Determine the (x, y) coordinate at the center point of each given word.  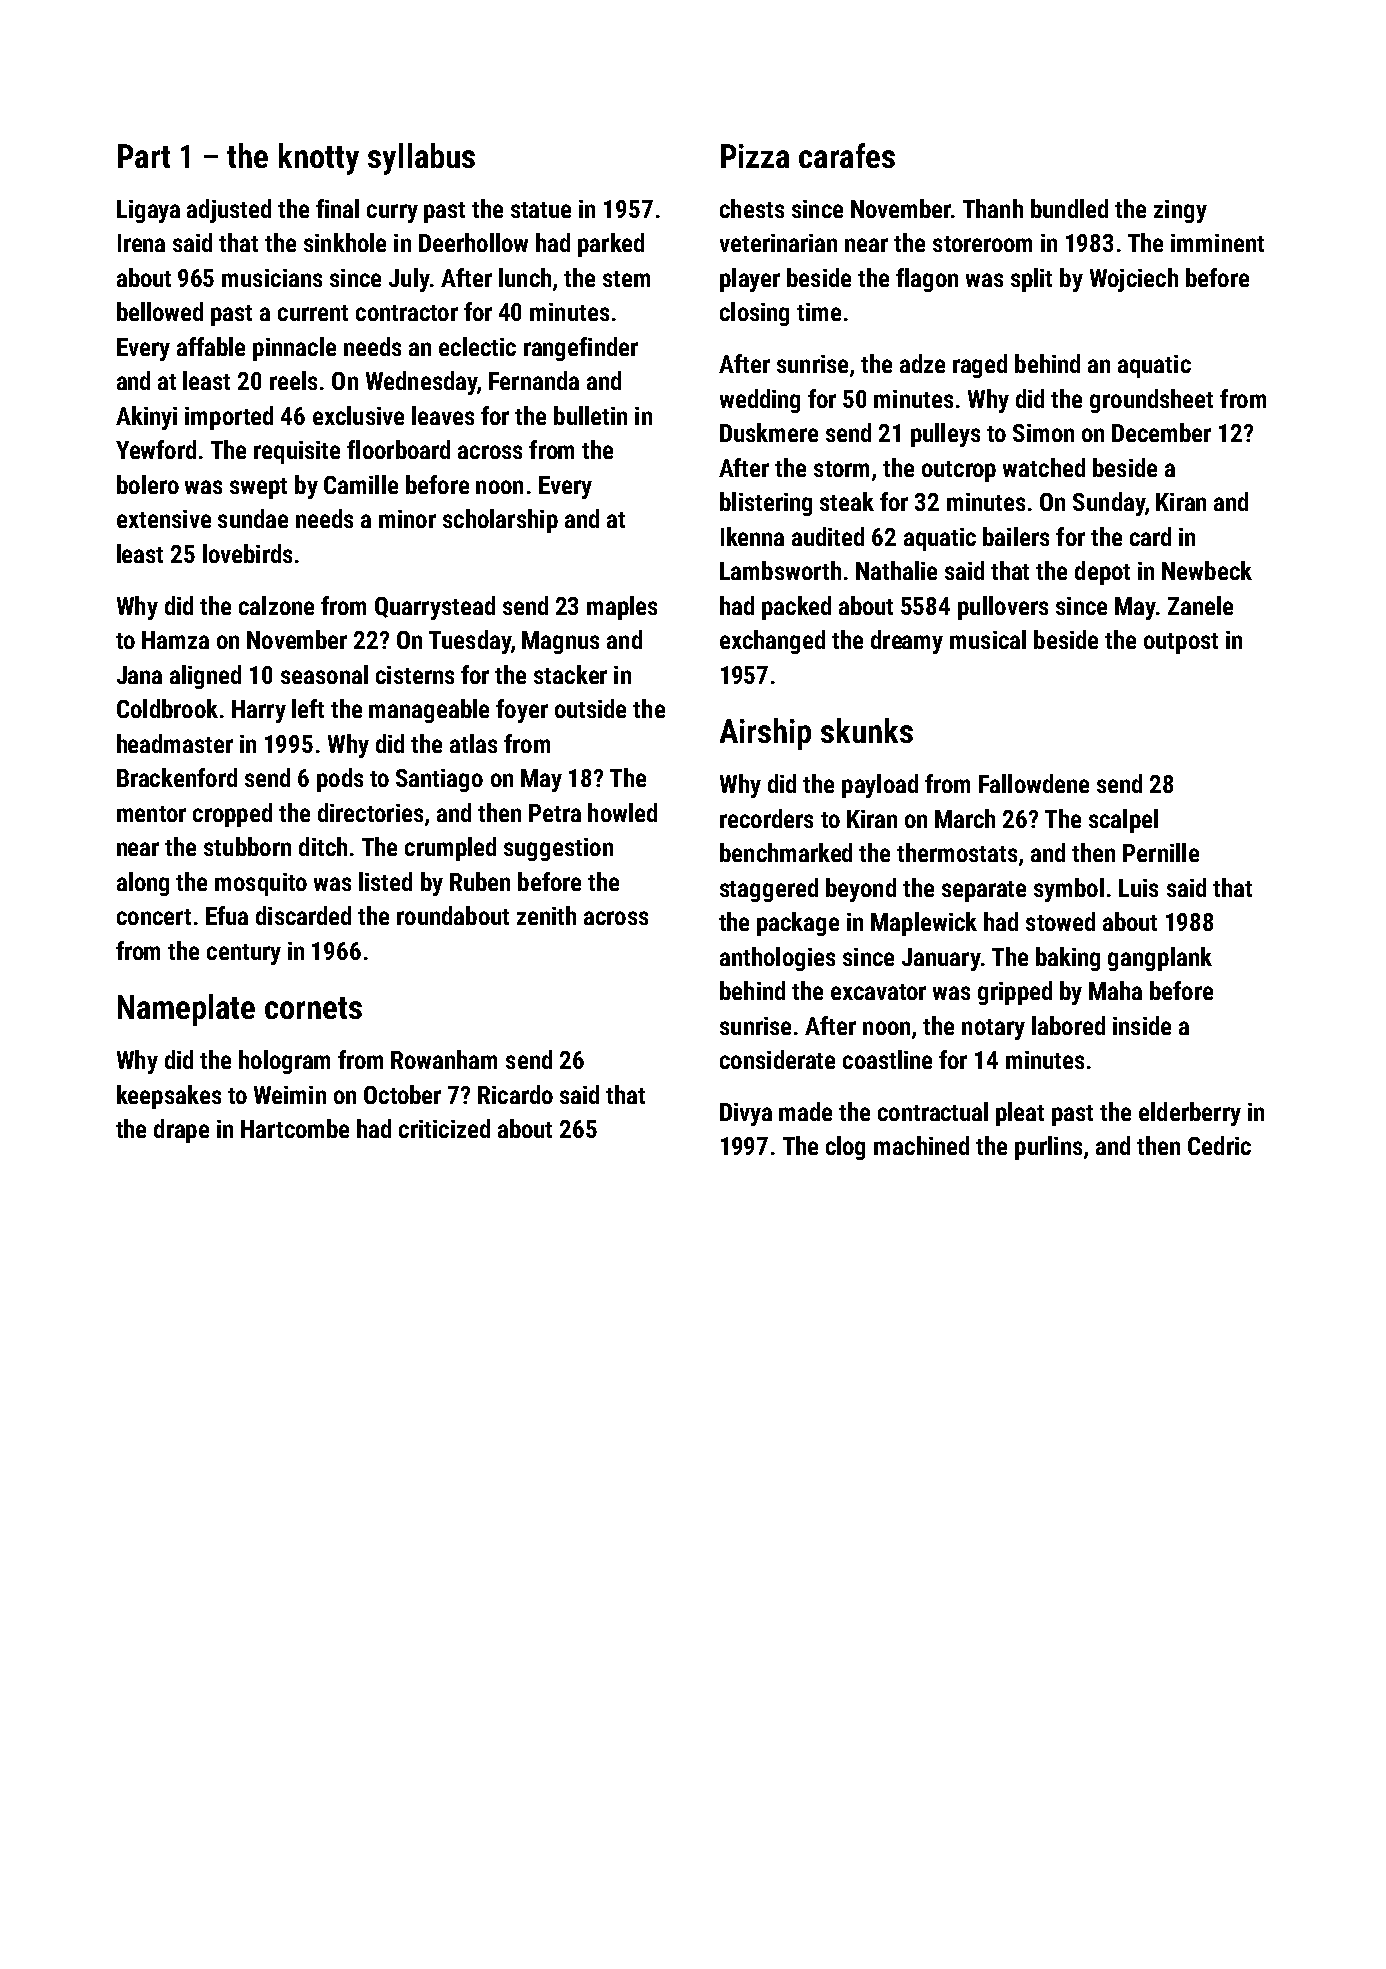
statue (541, 210)
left (308, 708)
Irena (141, 243)
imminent (1217, 243)
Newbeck (1207, 570)
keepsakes (169, 1097)
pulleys (945, 435)
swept (258, 488)
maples (622, 608)
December (1161, 432)
